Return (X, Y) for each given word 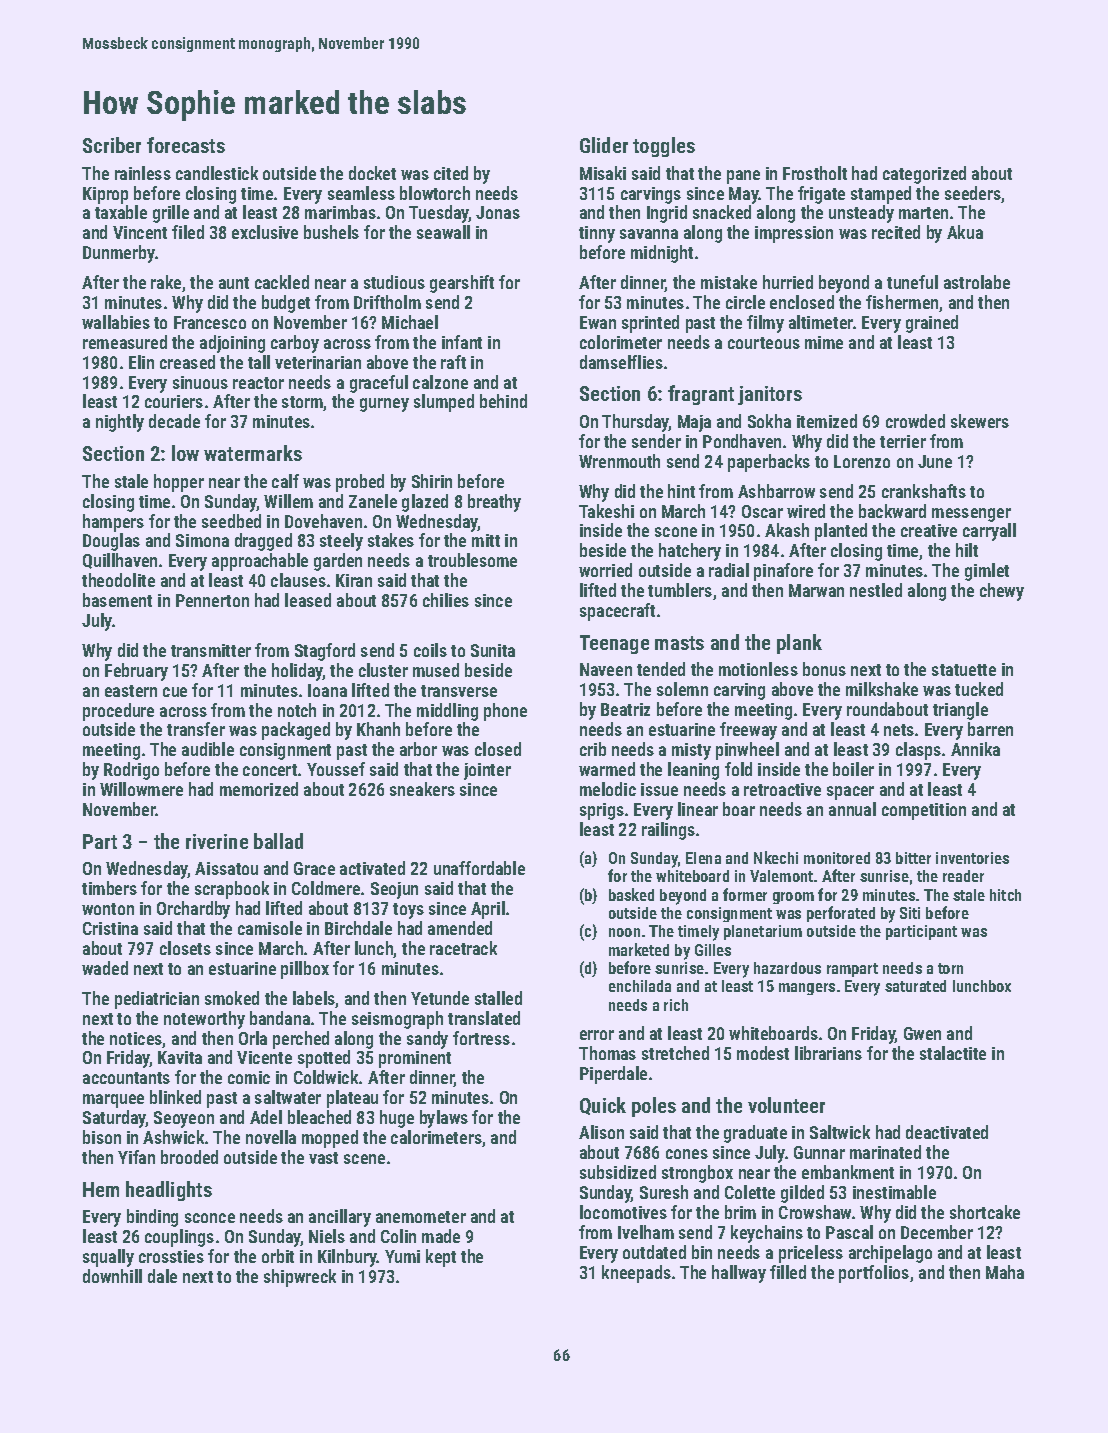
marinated (885, 1152)
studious (394, 282)
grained (932, 324)
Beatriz (625, 709)
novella (271, 1137)
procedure (118, 712)
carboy (295, 344)
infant (462, 342)
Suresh (664, 1192)
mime (824, 342)
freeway (748, 731)
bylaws (444, 1119)
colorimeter (621, 342)
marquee (113, 1101)
